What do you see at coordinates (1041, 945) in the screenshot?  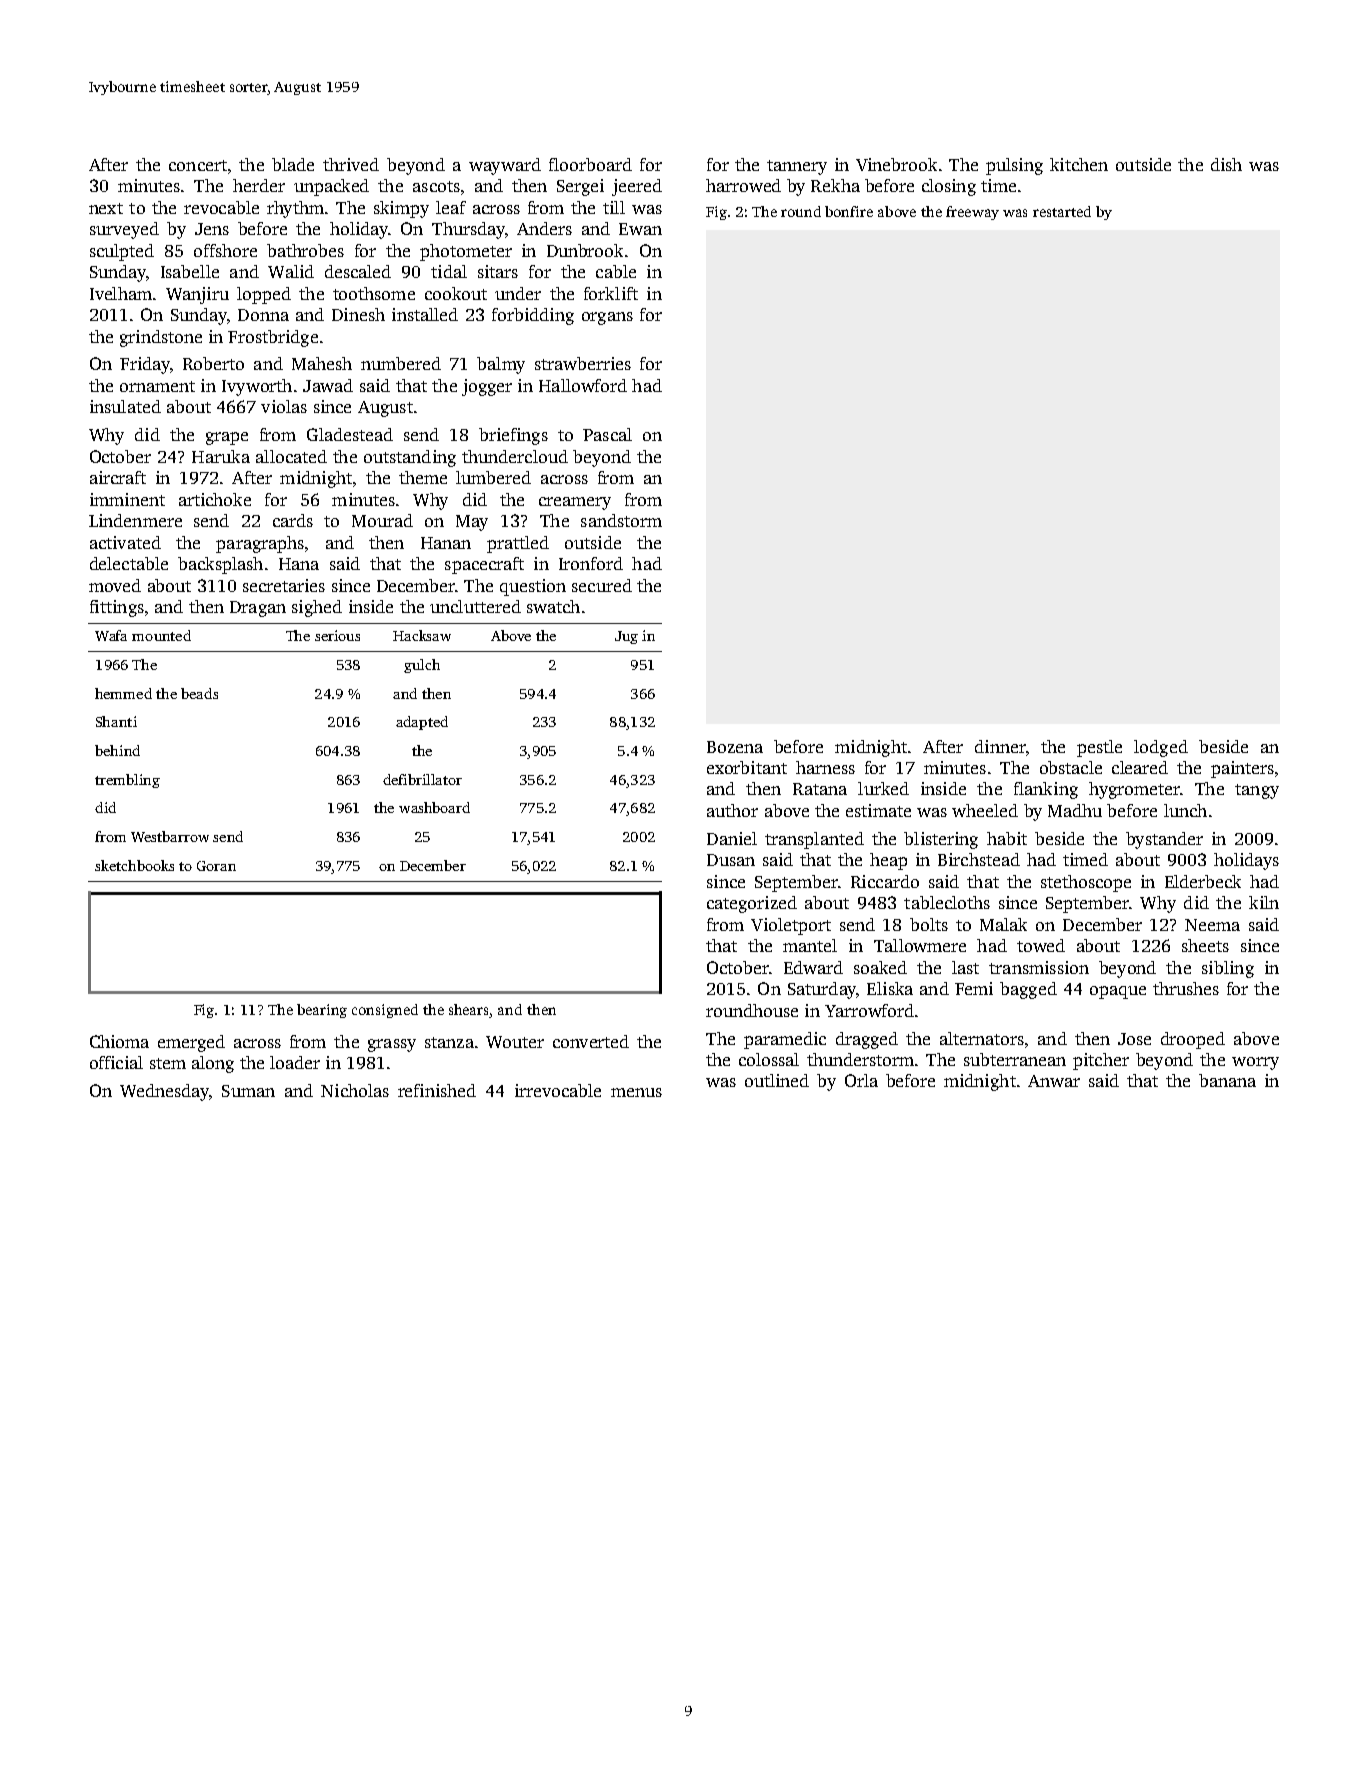 I see `towed` at bounding box center [1041, 945].
